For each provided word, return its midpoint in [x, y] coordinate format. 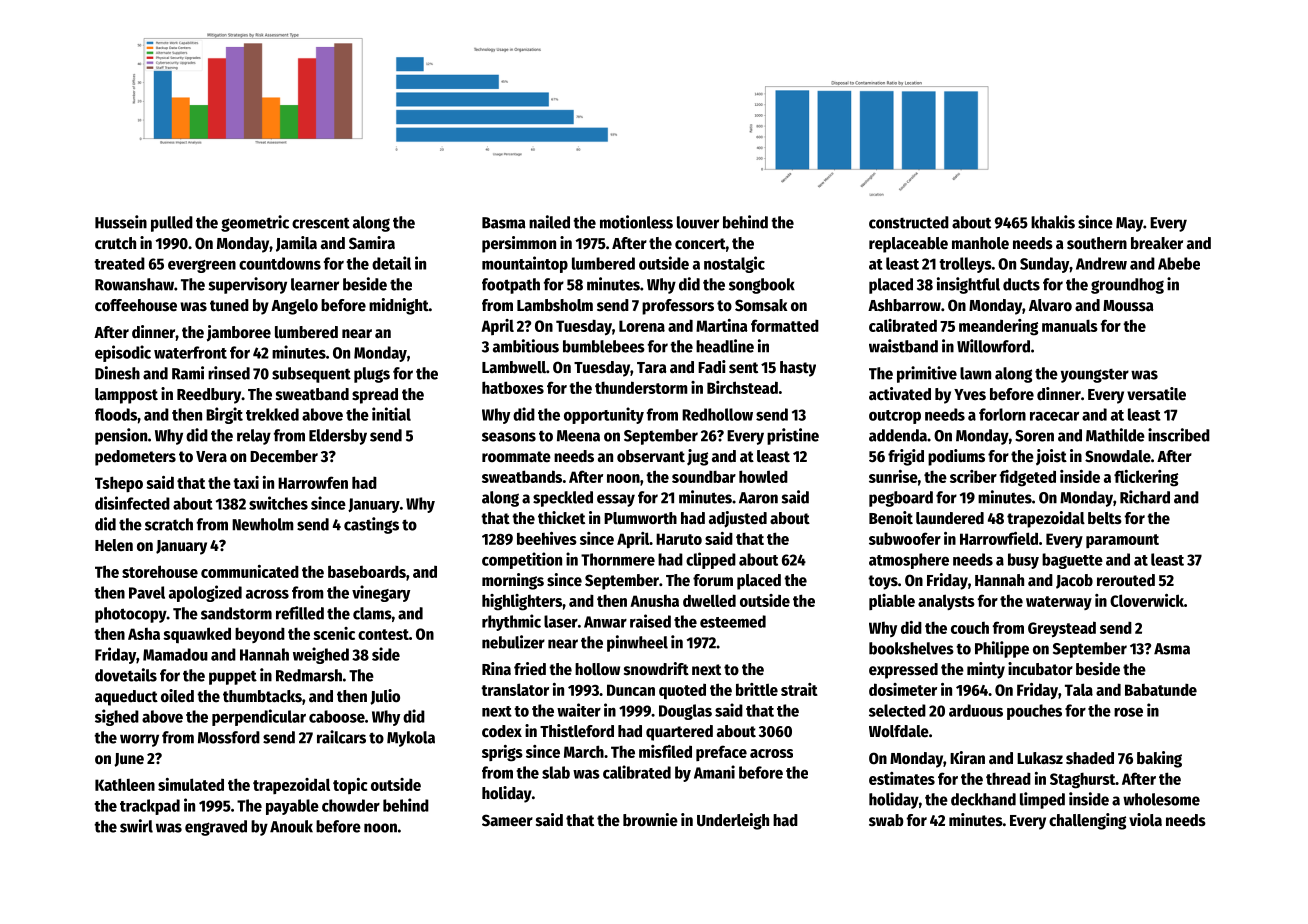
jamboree [239, 333]
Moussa [1128, 306]
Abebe [1179, 263]
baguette [1072, 561]
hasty [798, 369]
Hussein [121, 222]
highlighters [522, 602]
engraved [216, 828]
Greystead [1062, 629]
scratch [169, 524]
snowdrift [656, 669]
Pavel [147, 592]
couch [970, 628]
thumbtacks [262, 696]
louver [698, 222]
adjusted [738, 519]
